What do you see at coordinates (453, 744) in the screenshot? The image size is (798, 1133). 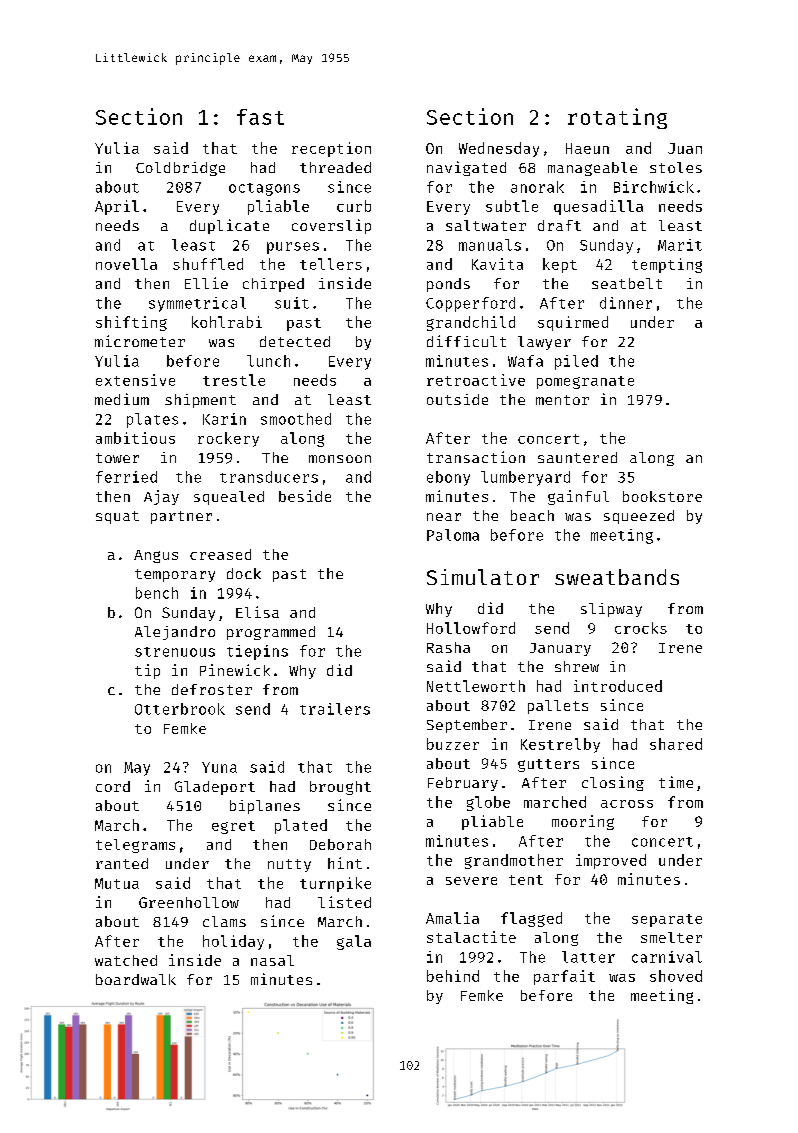 I see `buzzer` at bounding box center [453, 744].
